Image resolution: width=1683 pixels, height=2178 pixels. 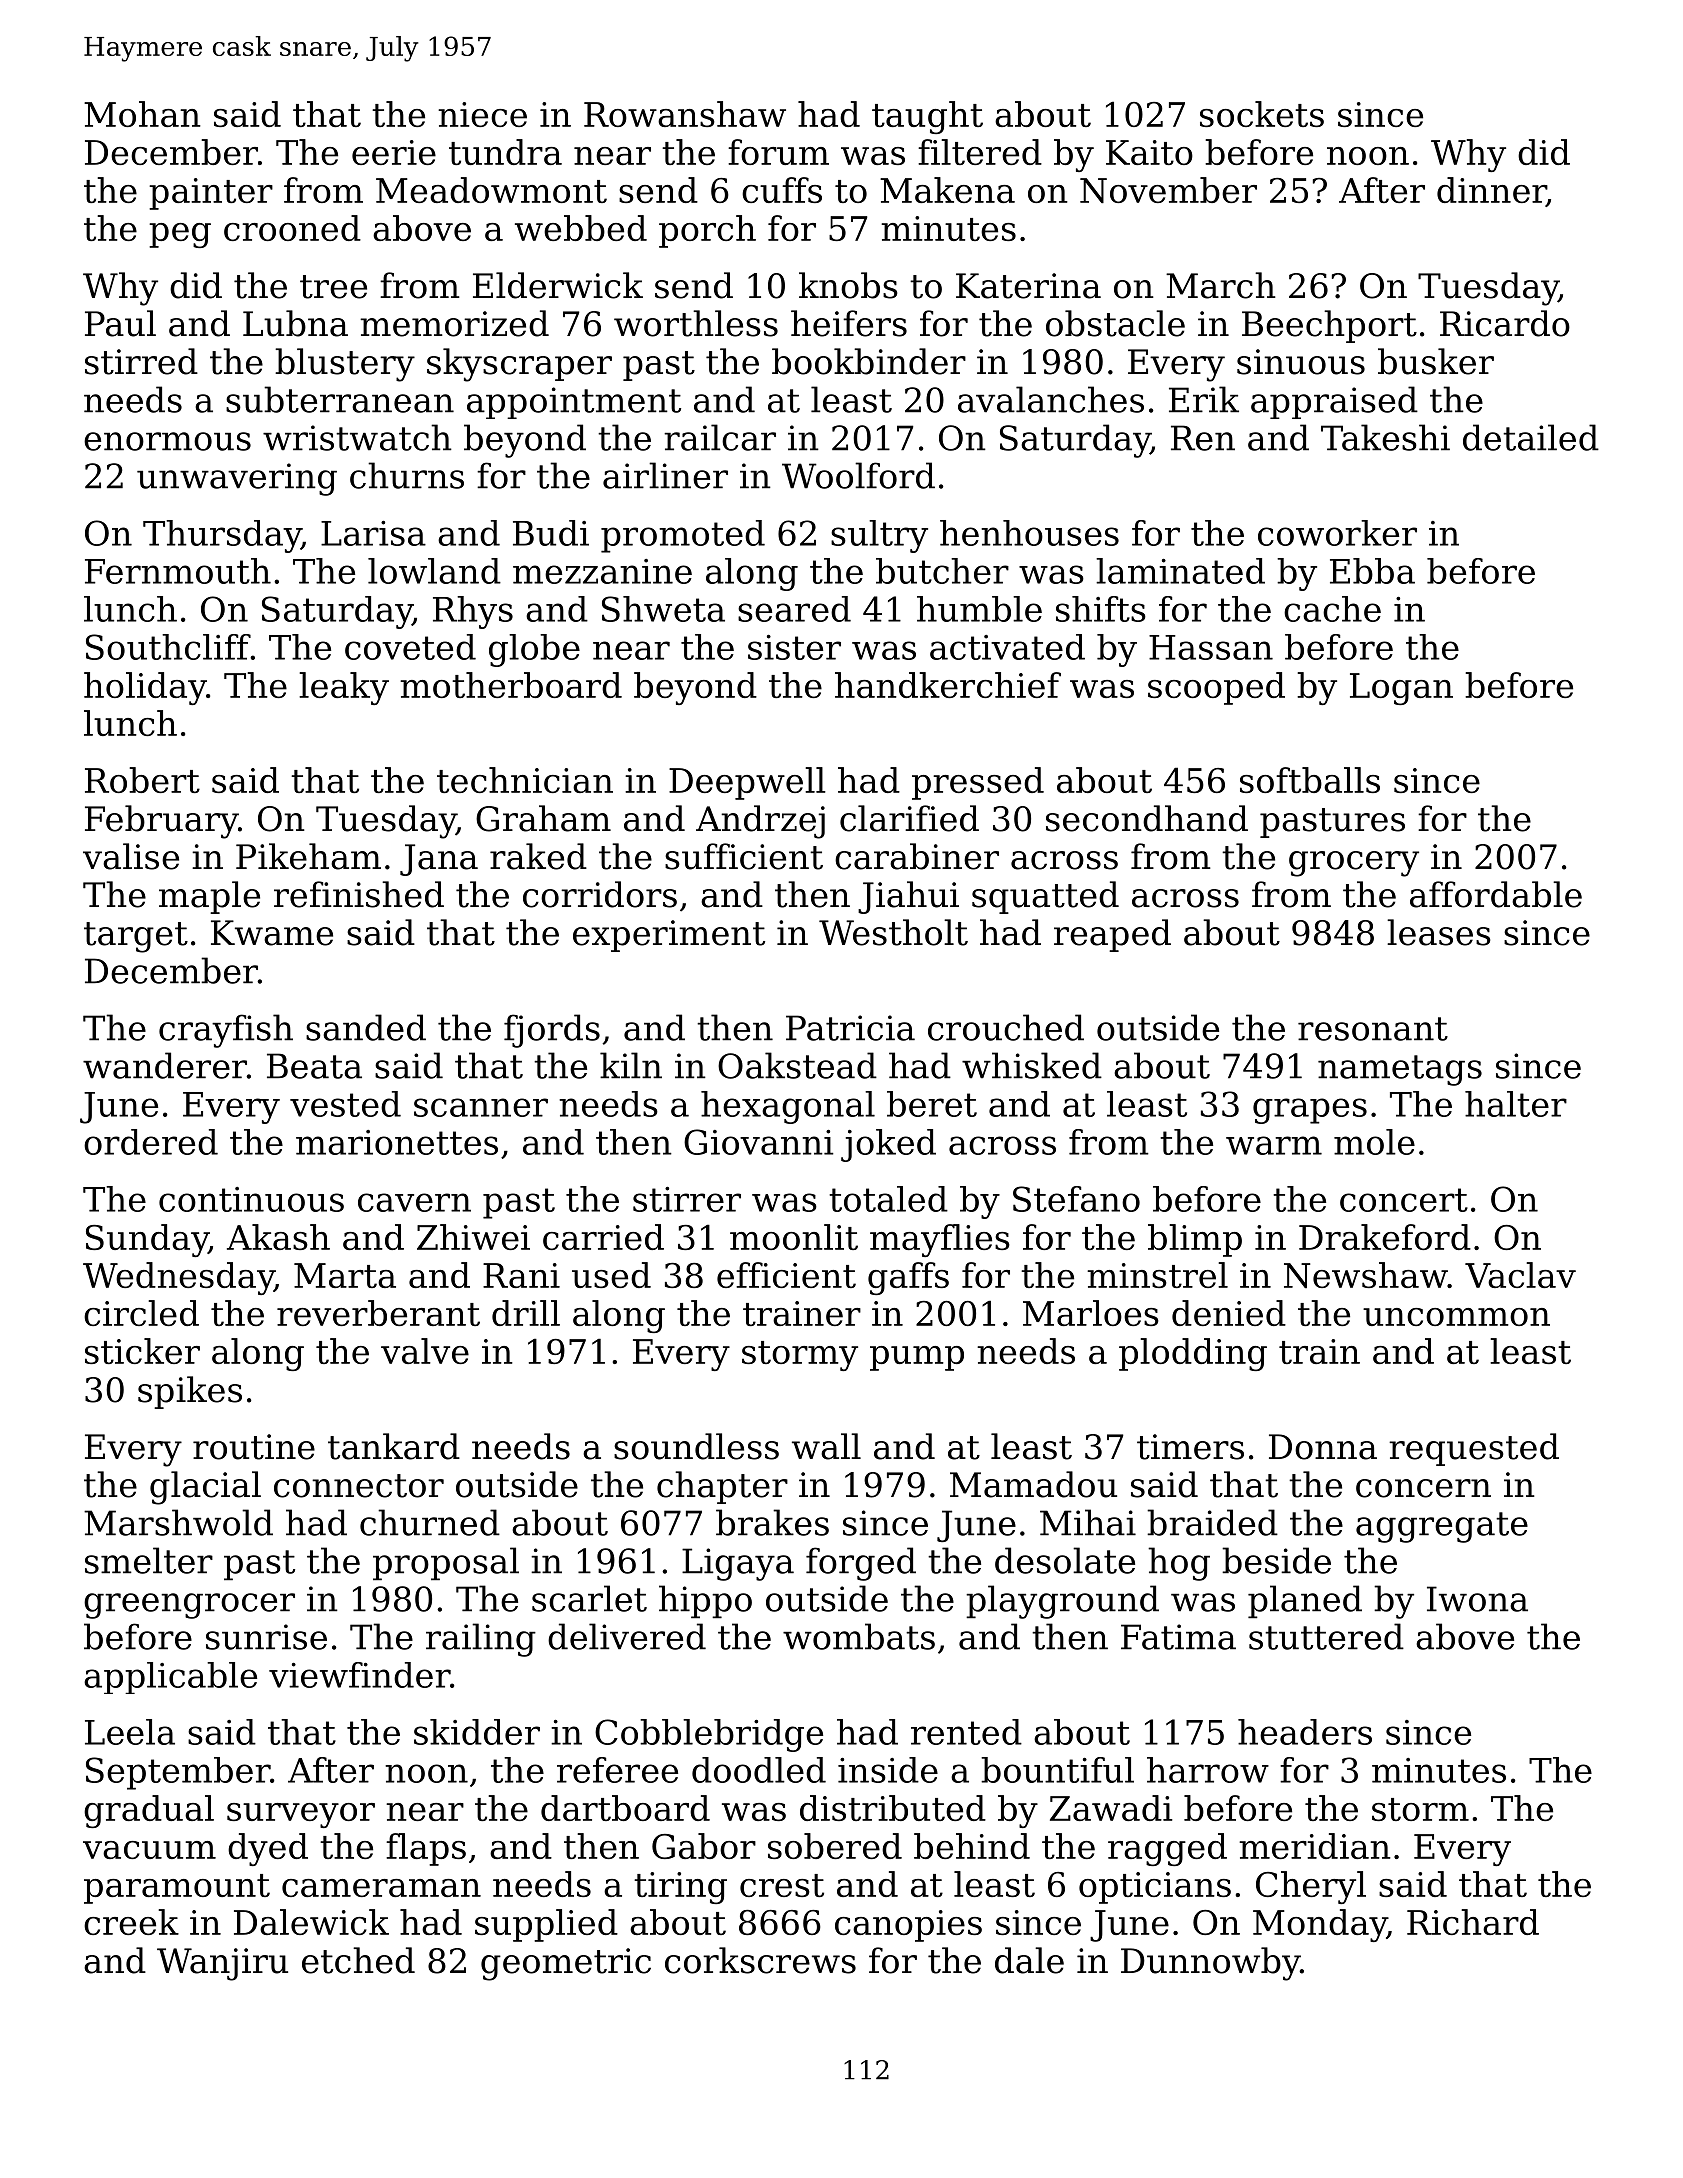 I want to click on canopies, so click(x=908, y=1926).
